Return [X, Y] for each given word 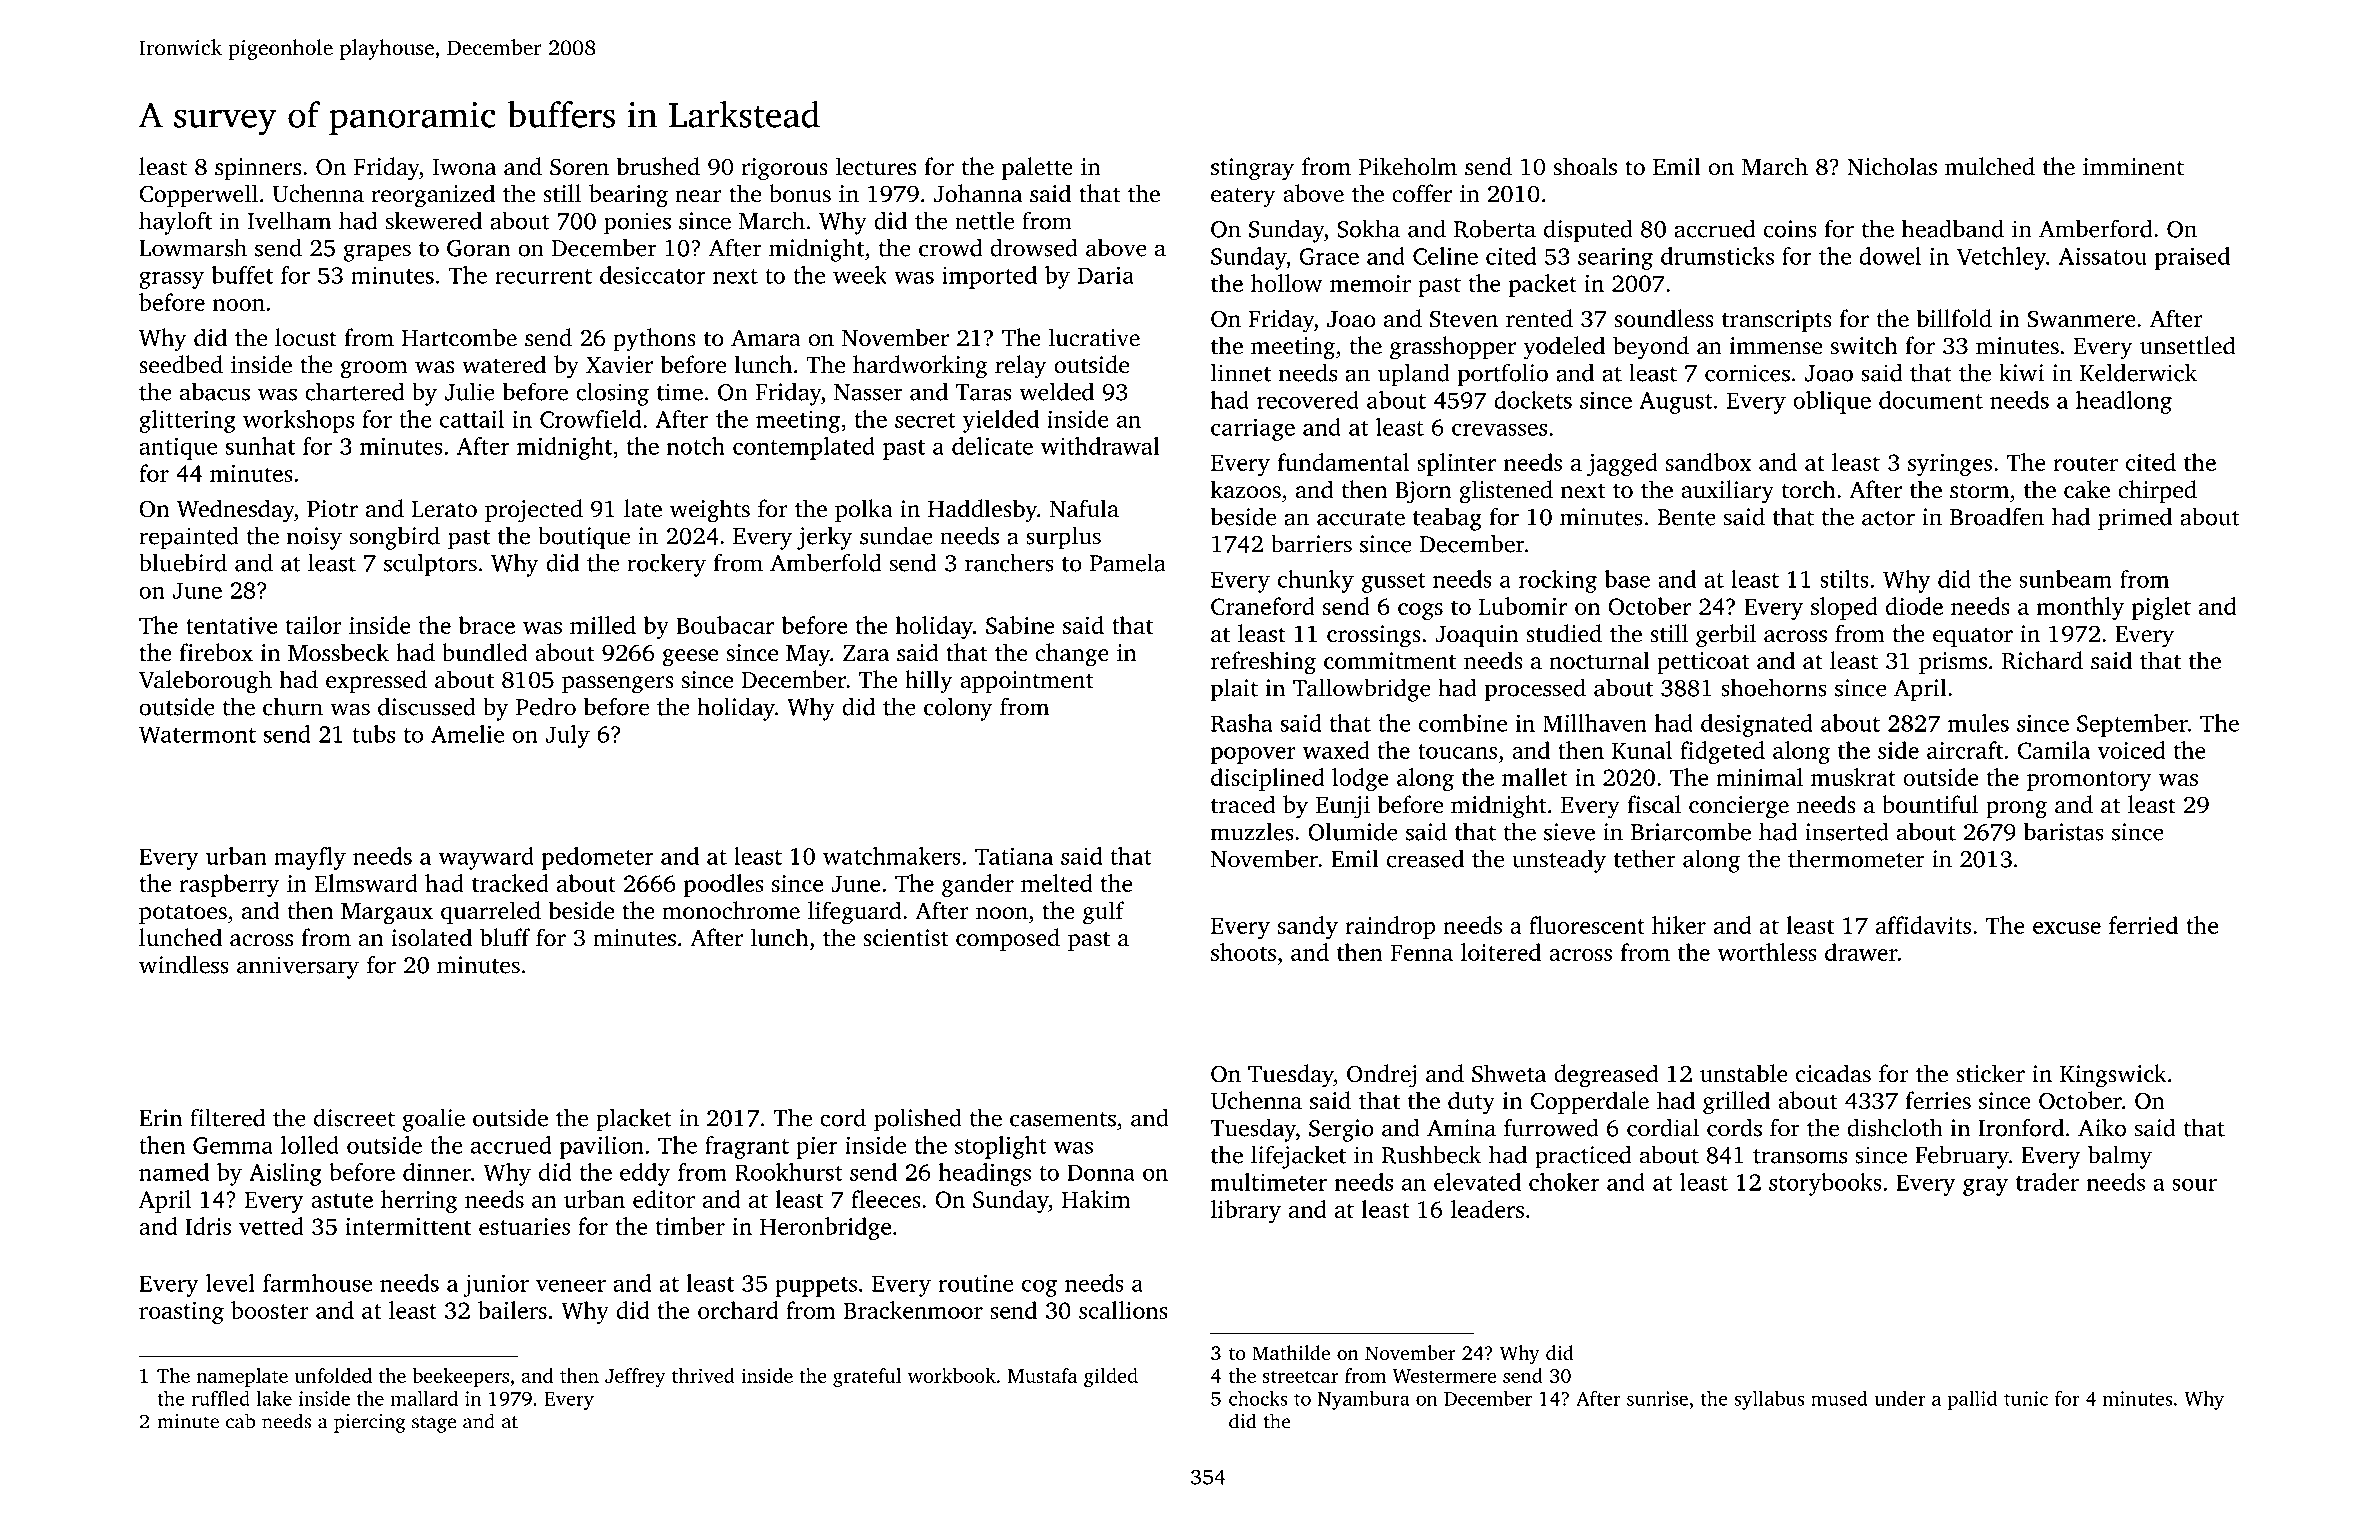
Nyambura [1364, 1400]
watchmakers [892, 856]
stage [434, 1424]
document [1931, 400]
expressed [376, 681]
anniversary [298, 967]
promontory [2089, 781]
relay [1020, 367]
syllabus [1769, 1400]
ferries [1938, 1100]
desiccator [653, 275]
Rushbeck [1431, 1154]
